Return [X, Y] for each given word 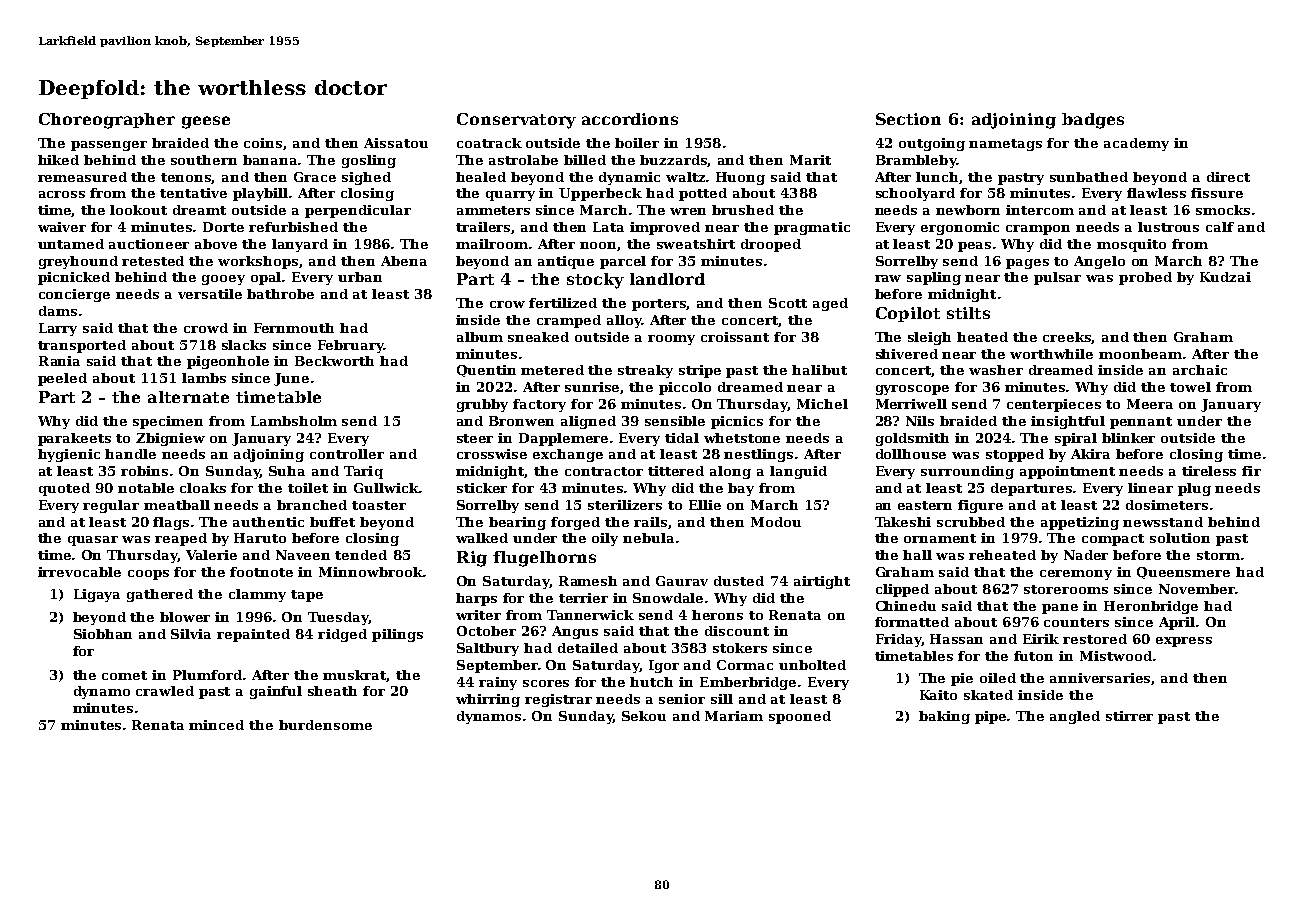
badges [1093, 121]
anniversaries [1101, 679]
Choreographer [107, 121]
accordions [630, 119]
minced [216, 725]
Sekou [644, 716]
